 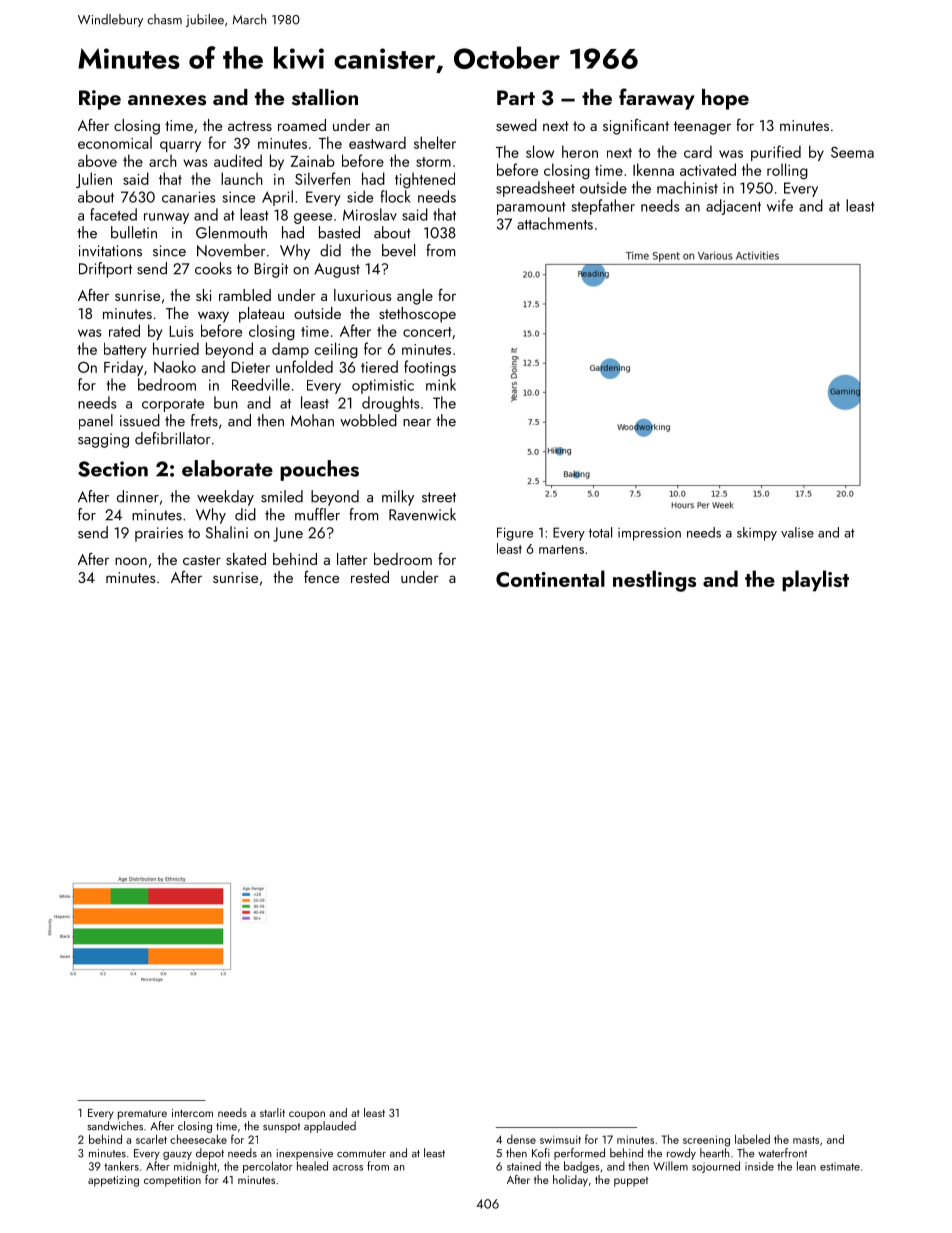 I want to click on masts, so click(x=806, y=1140).
